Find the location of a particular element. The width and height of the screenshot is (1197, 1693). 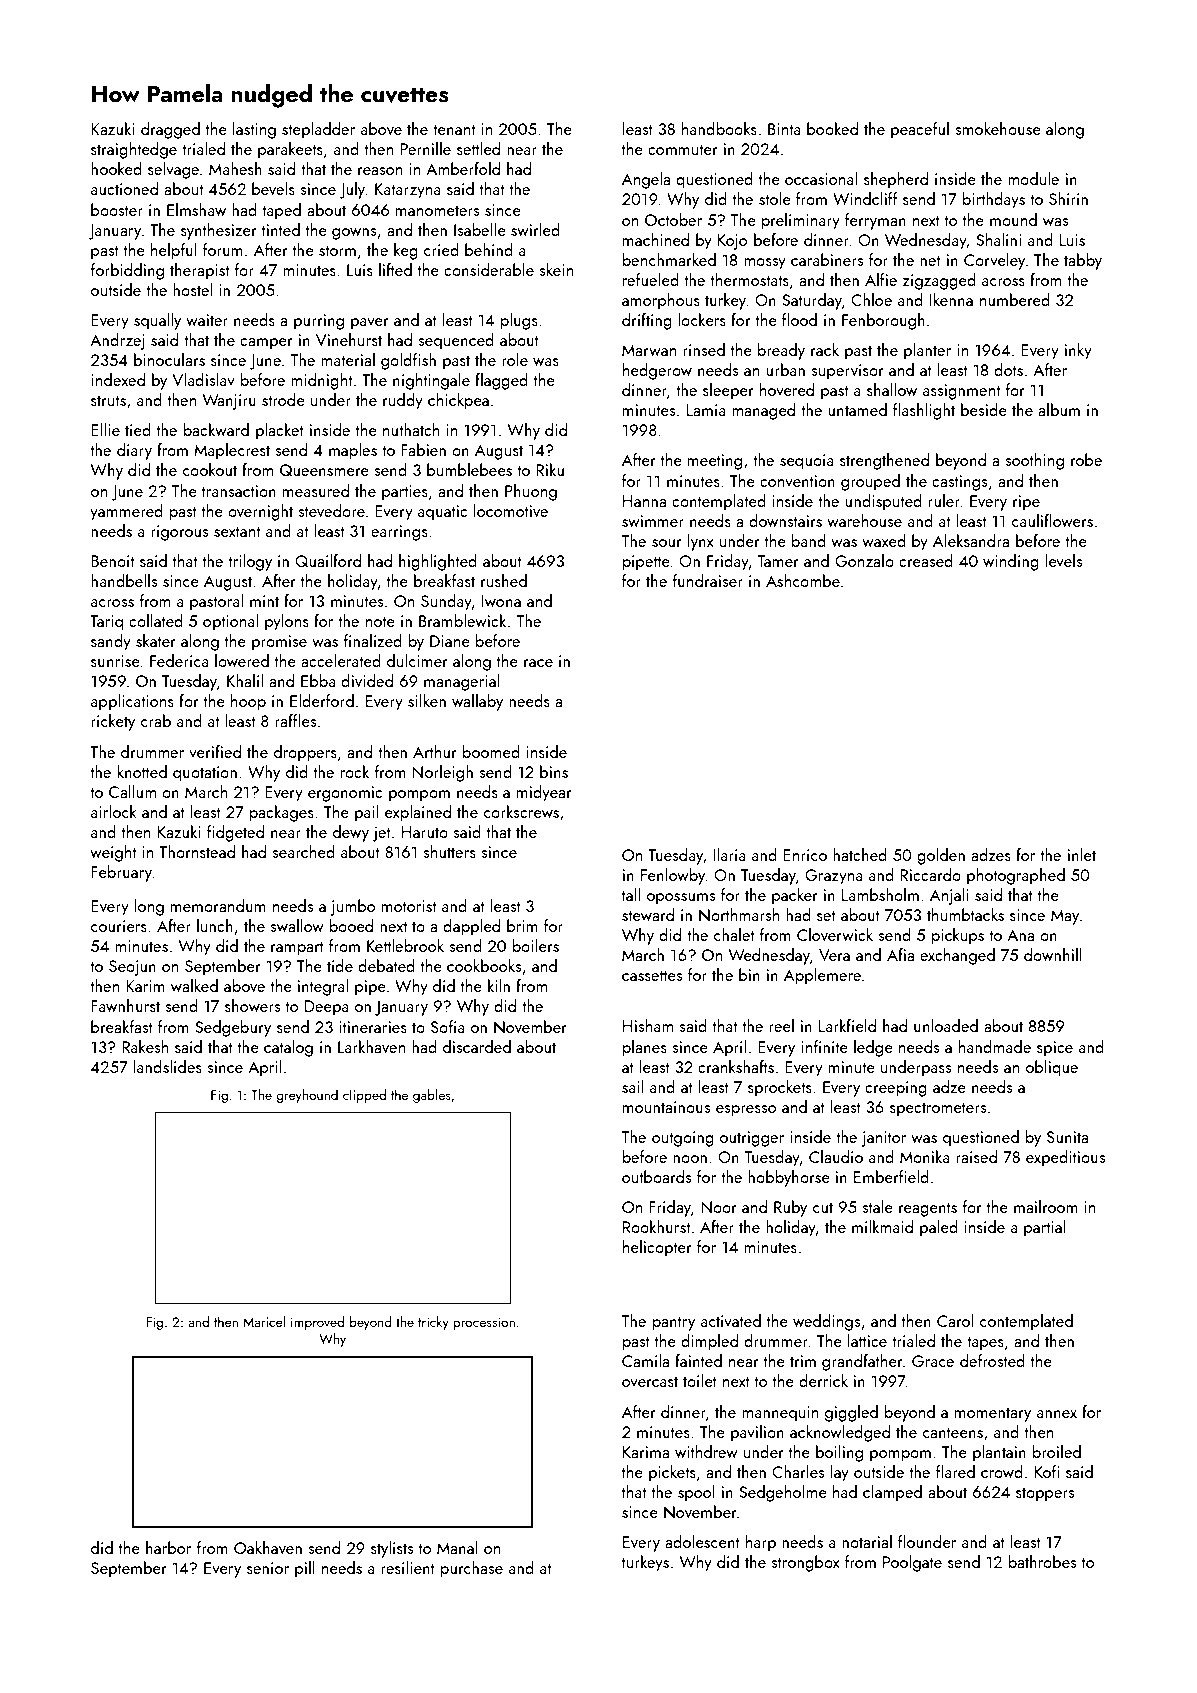

golden is located at coordinates (941, 856).
